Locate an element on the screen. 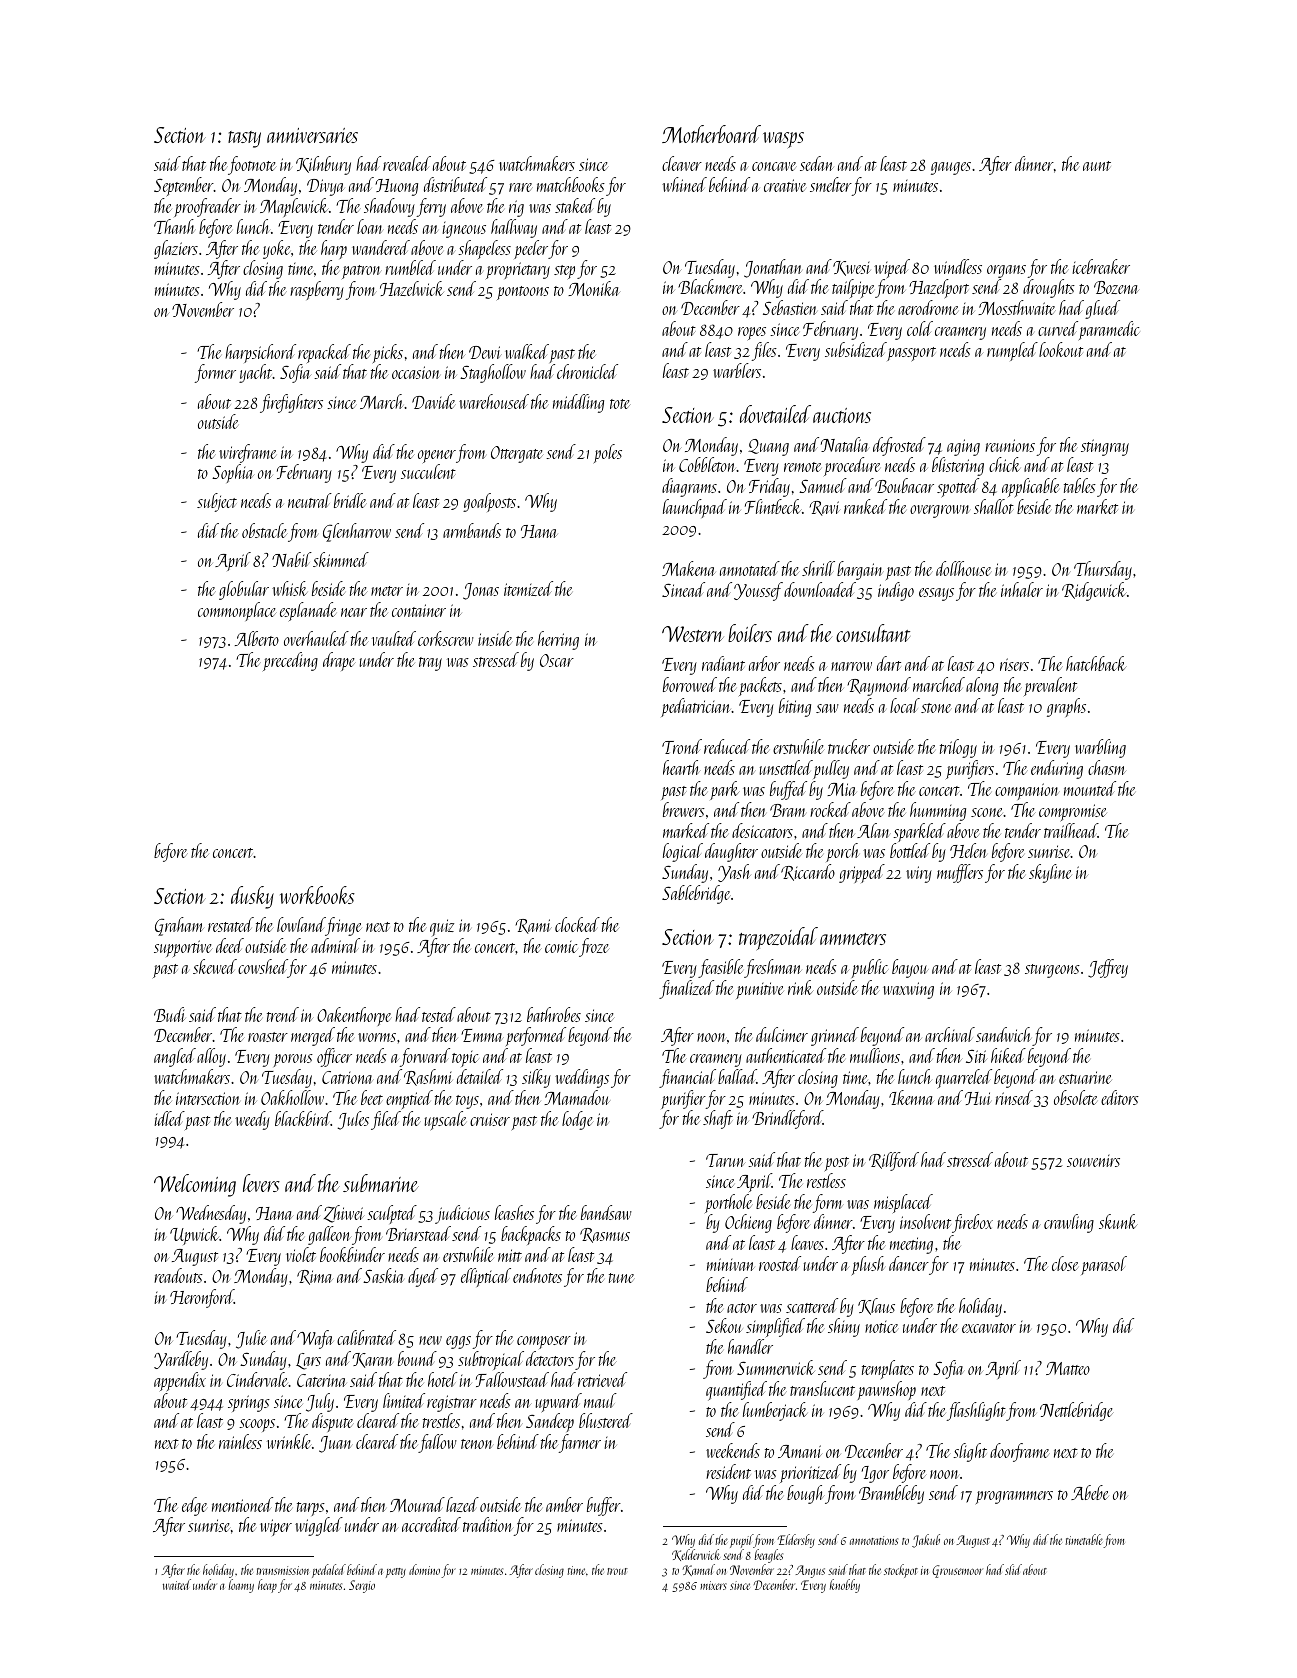 This screenshot has width=1297, height=1678. slid is located at coordinates (1013, 1569).
